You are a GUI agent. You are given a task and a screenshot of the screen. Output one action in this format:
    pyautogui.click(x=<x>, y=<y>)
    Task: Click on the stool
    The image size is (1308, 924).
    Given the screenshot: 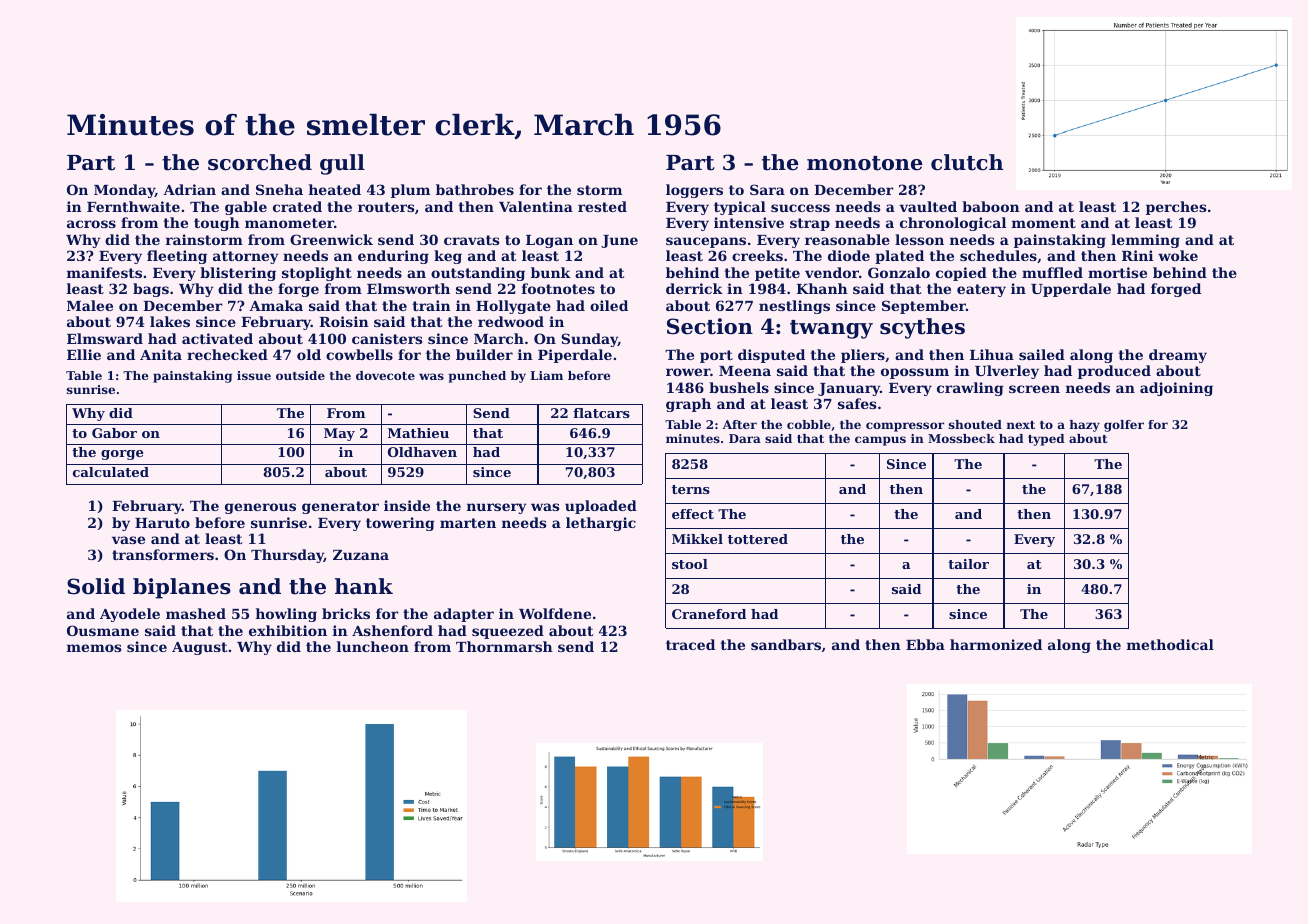 What is the action you would take?
    pyautogui.click(x=690, y=564)
